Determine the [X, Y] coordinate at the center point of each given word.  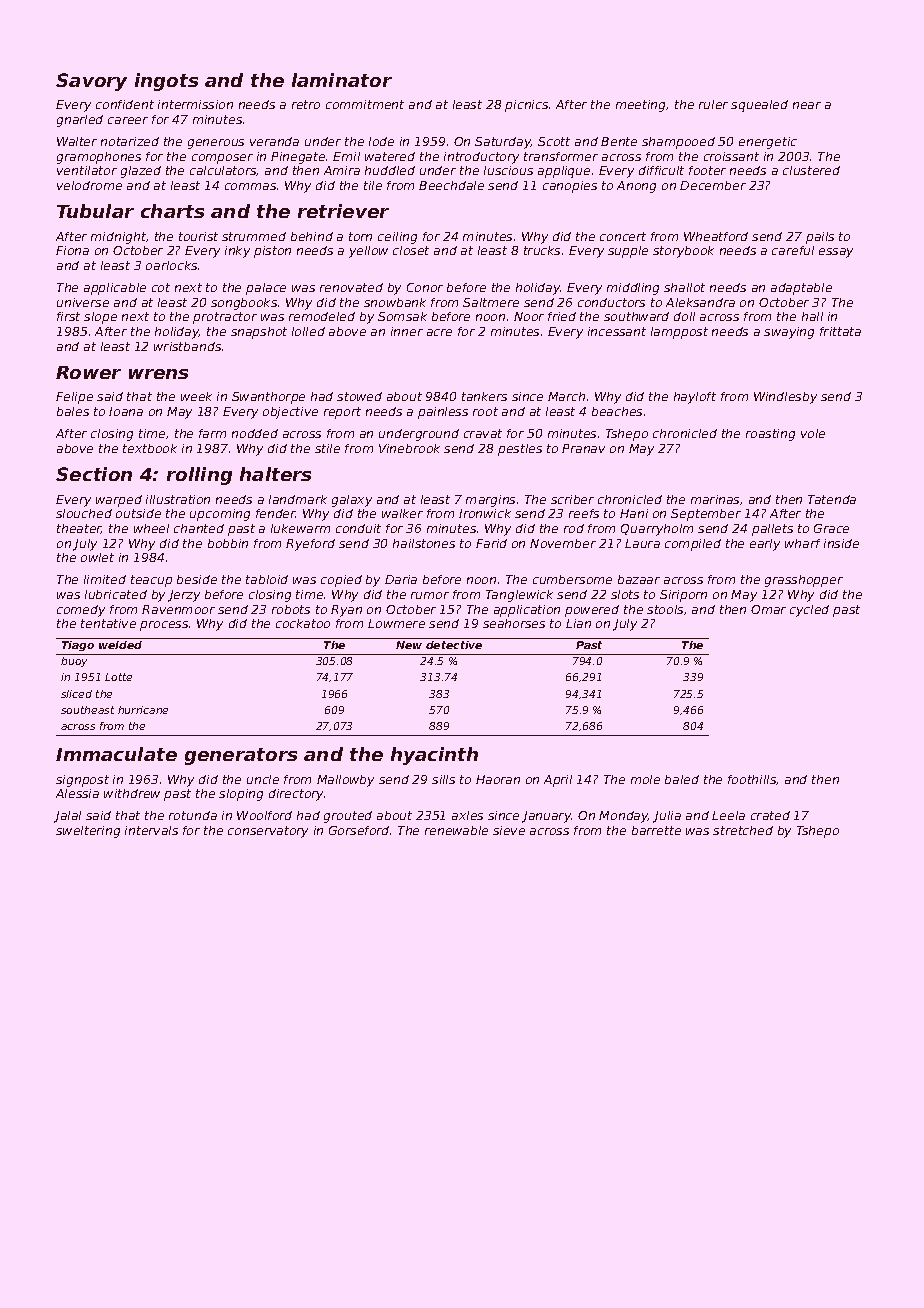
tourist [198, 236]
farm [212, 433]
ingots [166, 82]
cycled [809, 611]
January [546, 817]
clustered [811, 170]
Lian [578, 623]
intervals [151, 830]
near [807, 105]
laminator [342, 80]
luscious [508, 170]
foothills [752, 779]
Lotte [118, 677]
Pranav [583, 448]
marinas [715, 499]
